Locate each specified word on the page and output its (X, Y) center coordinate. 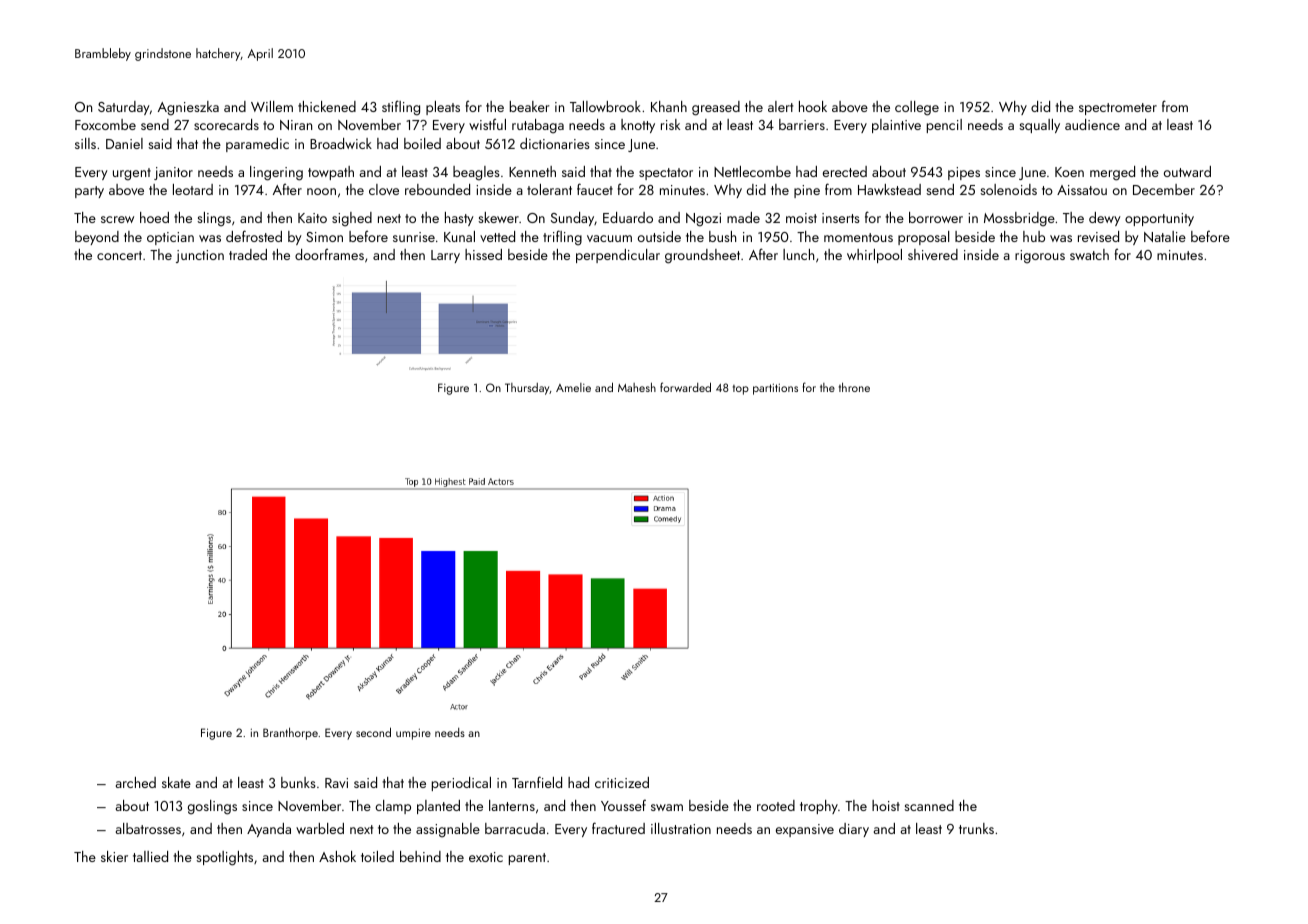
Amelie (573, 387)
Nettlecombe (752, 171)
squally (1039, 126)
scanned (929, 805)
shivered (933, 254)
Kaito (312, 218)
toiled (377, 856)
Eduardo (628, 217)
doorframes (329, 254)
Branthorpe (290, 733)
